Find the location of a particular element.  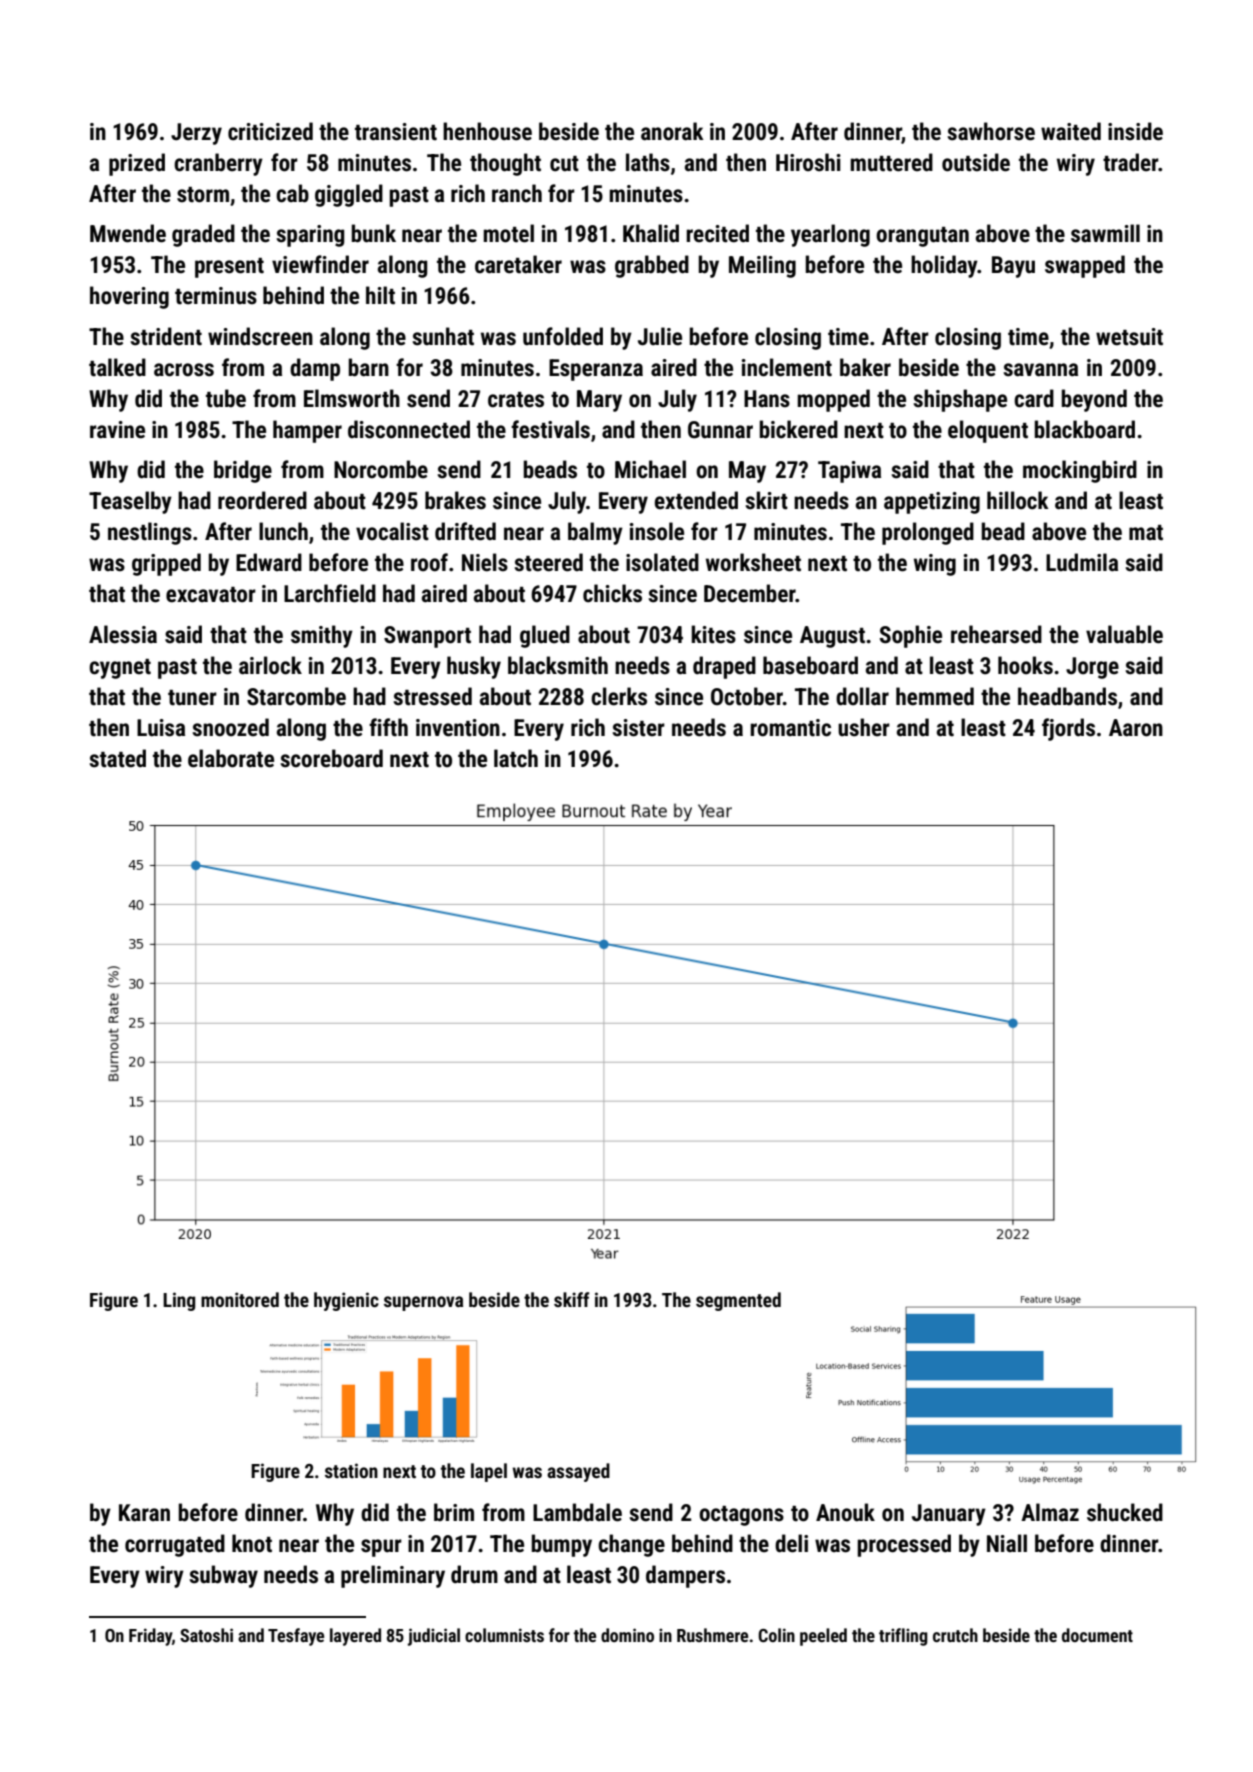

mockingbird is located at coordinates (1080, 471).
